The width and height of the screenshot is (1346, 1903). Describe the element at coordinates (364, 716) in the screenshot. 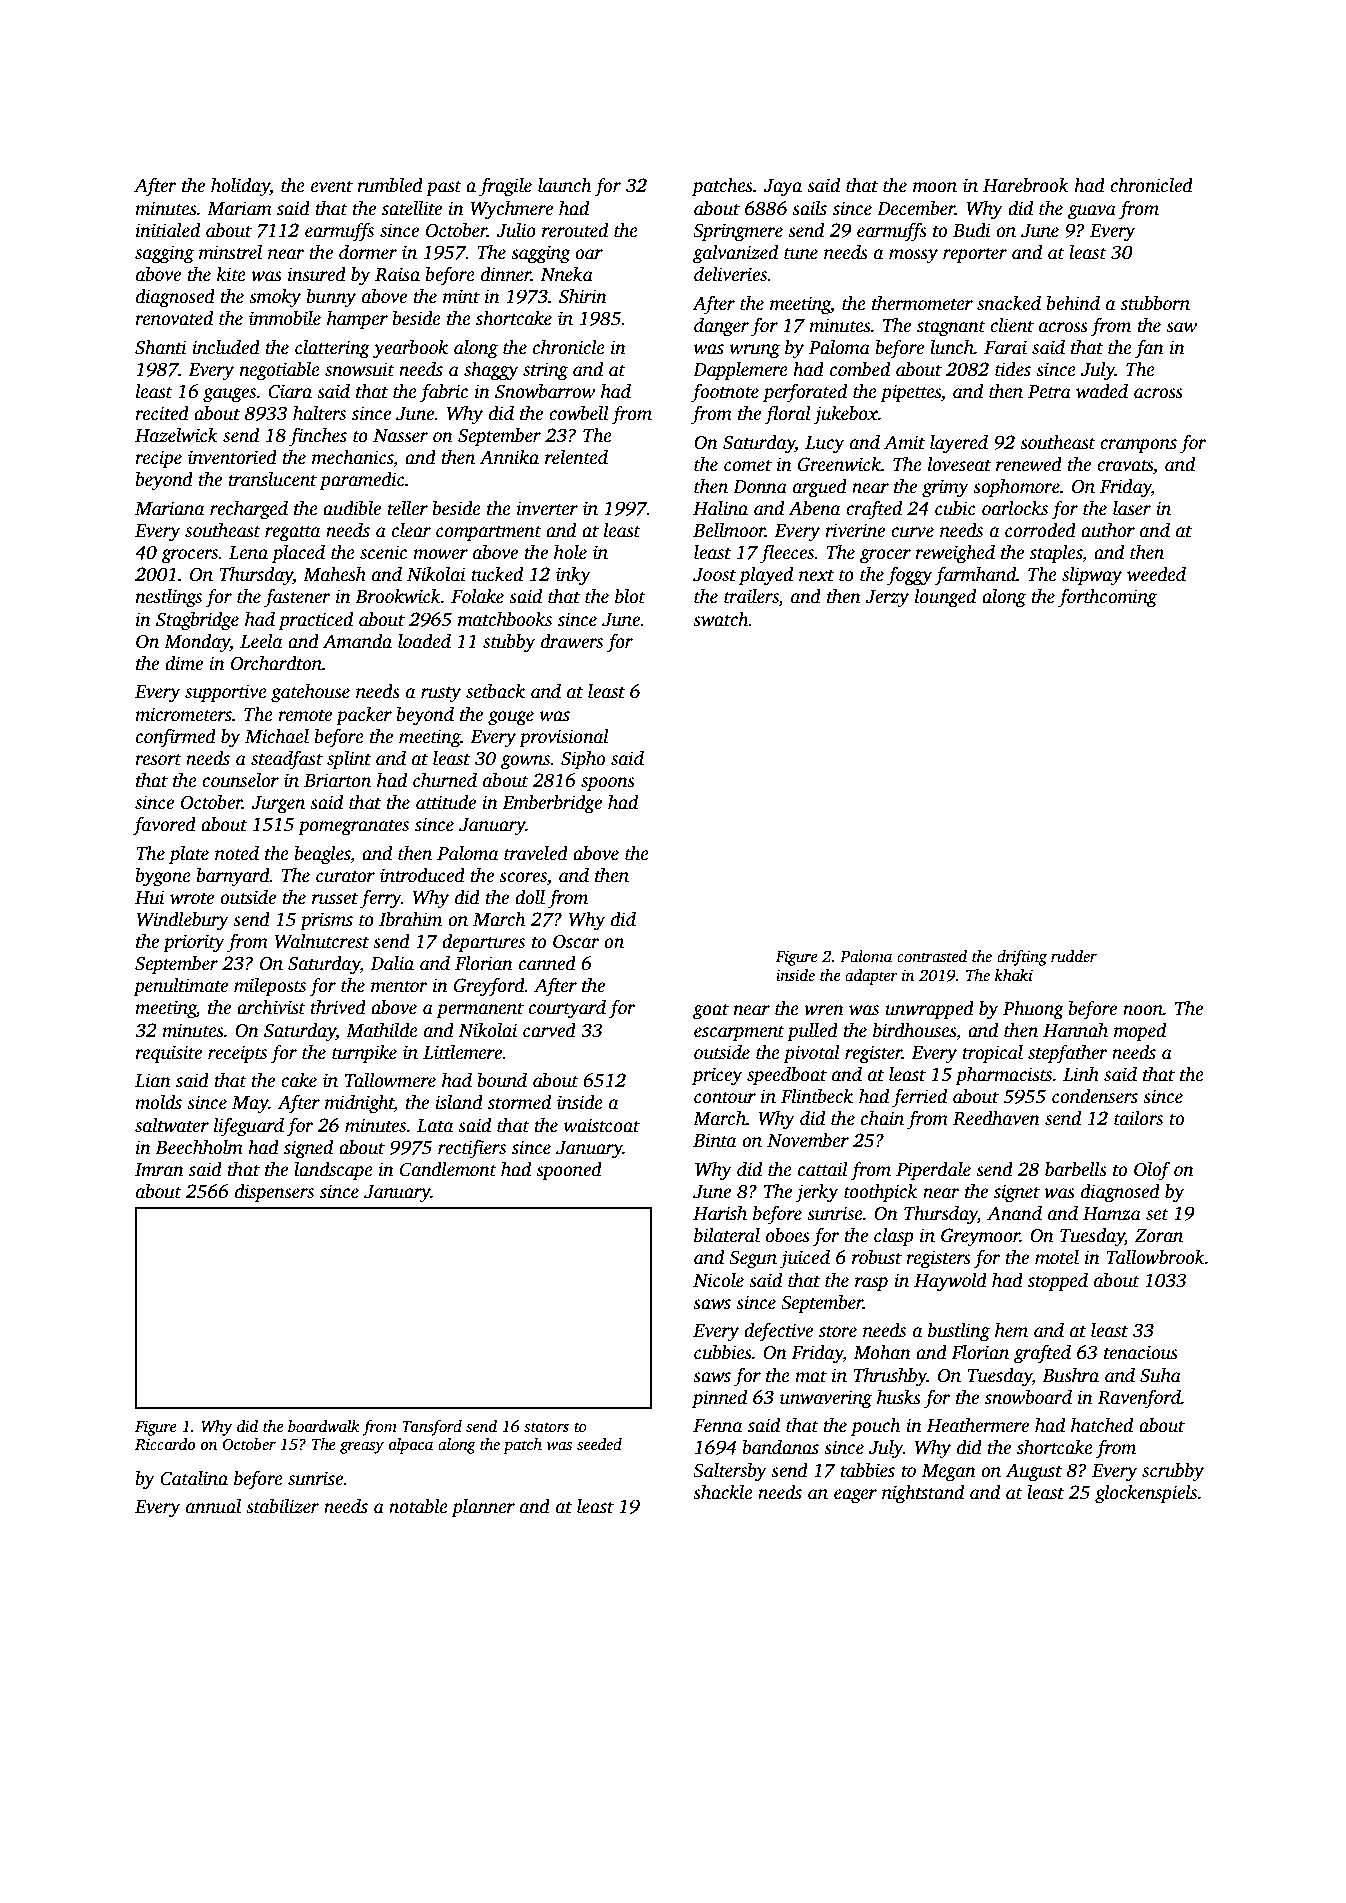

I see `packer` at that location.
